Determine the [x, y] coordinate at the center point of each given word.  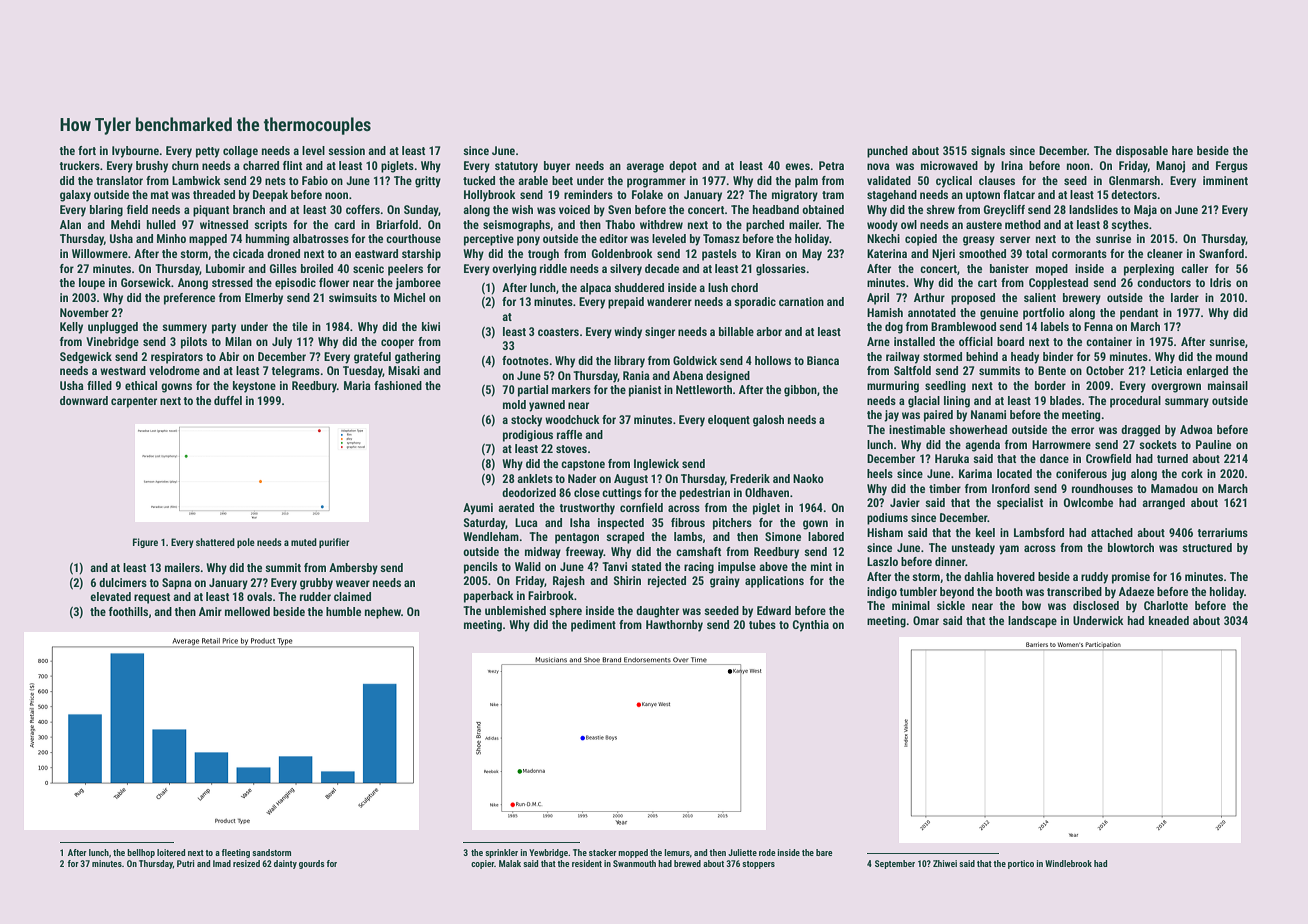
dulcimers [123, 582]
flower [334, 282]
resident [587, 863]
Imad [222, 863]
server [1015, 239]
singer [660, 333]
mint [821, 566]
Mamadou [1174, 488]
